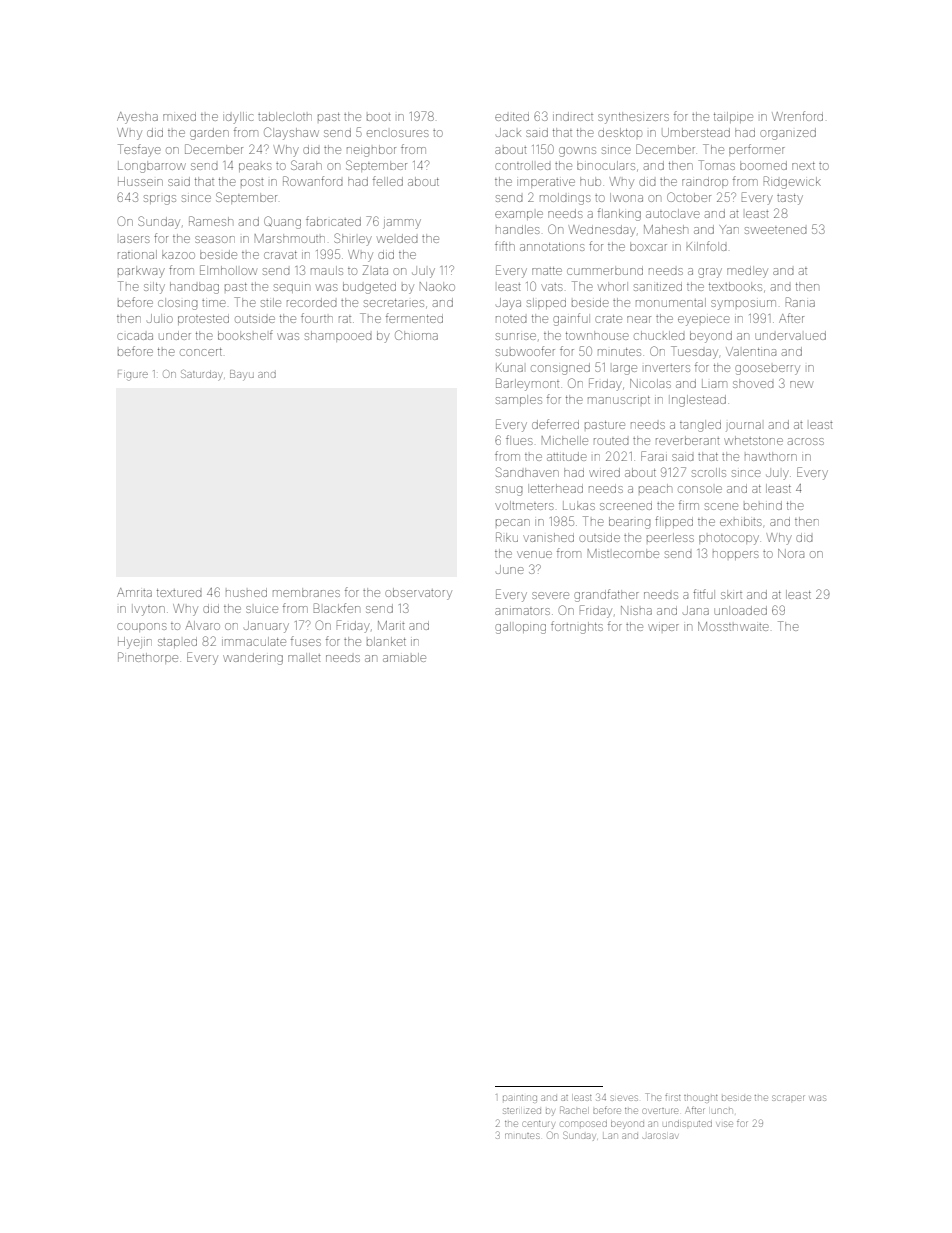 The image size is (952, 1233). What do you see at coordinates (520, 1099) in the screenshot?
I see `painting` at bounding box center [520, 1099].
